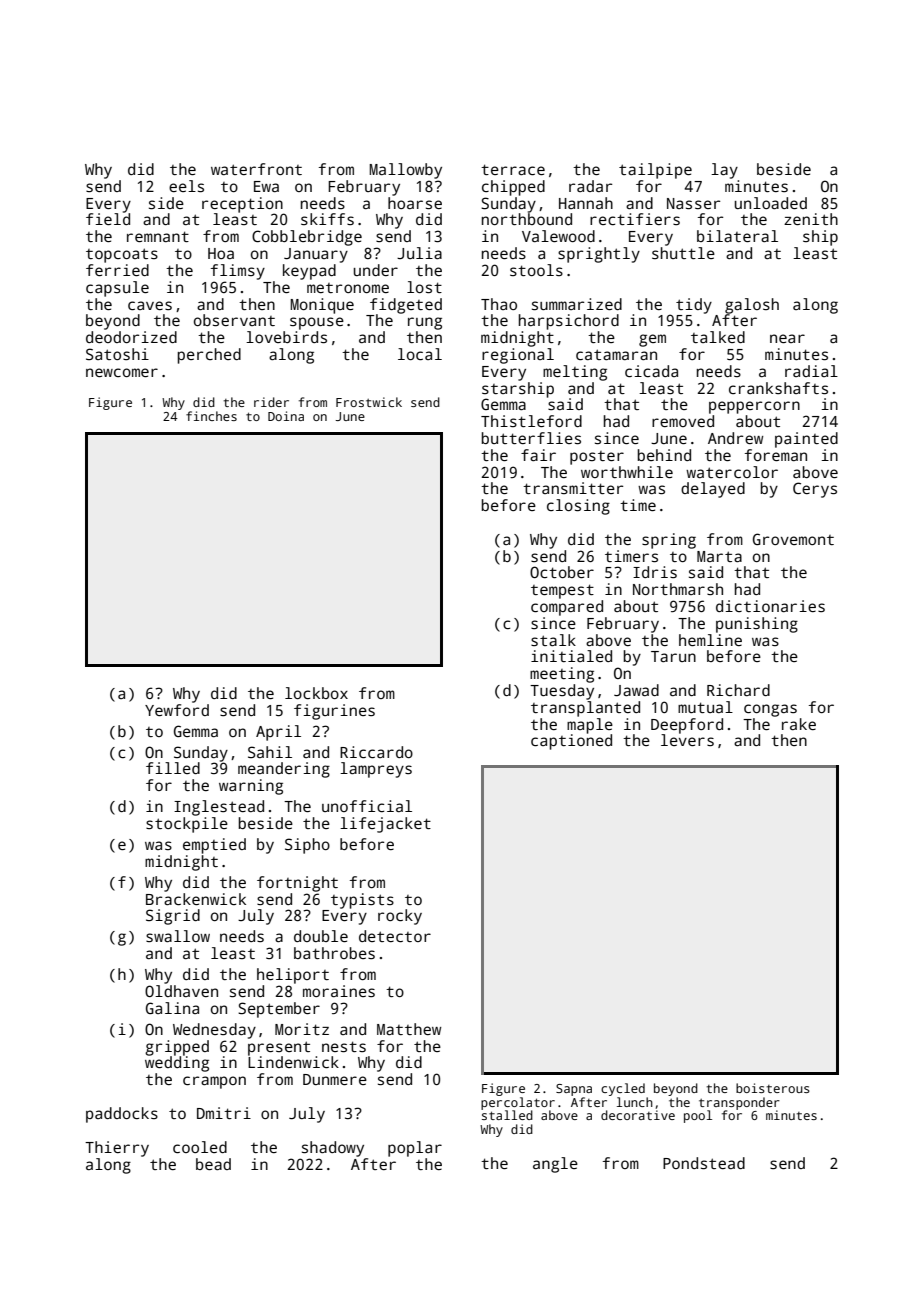 This screenshot has height=1311, width=924. I want to click on ferried, so click(117, 270).
